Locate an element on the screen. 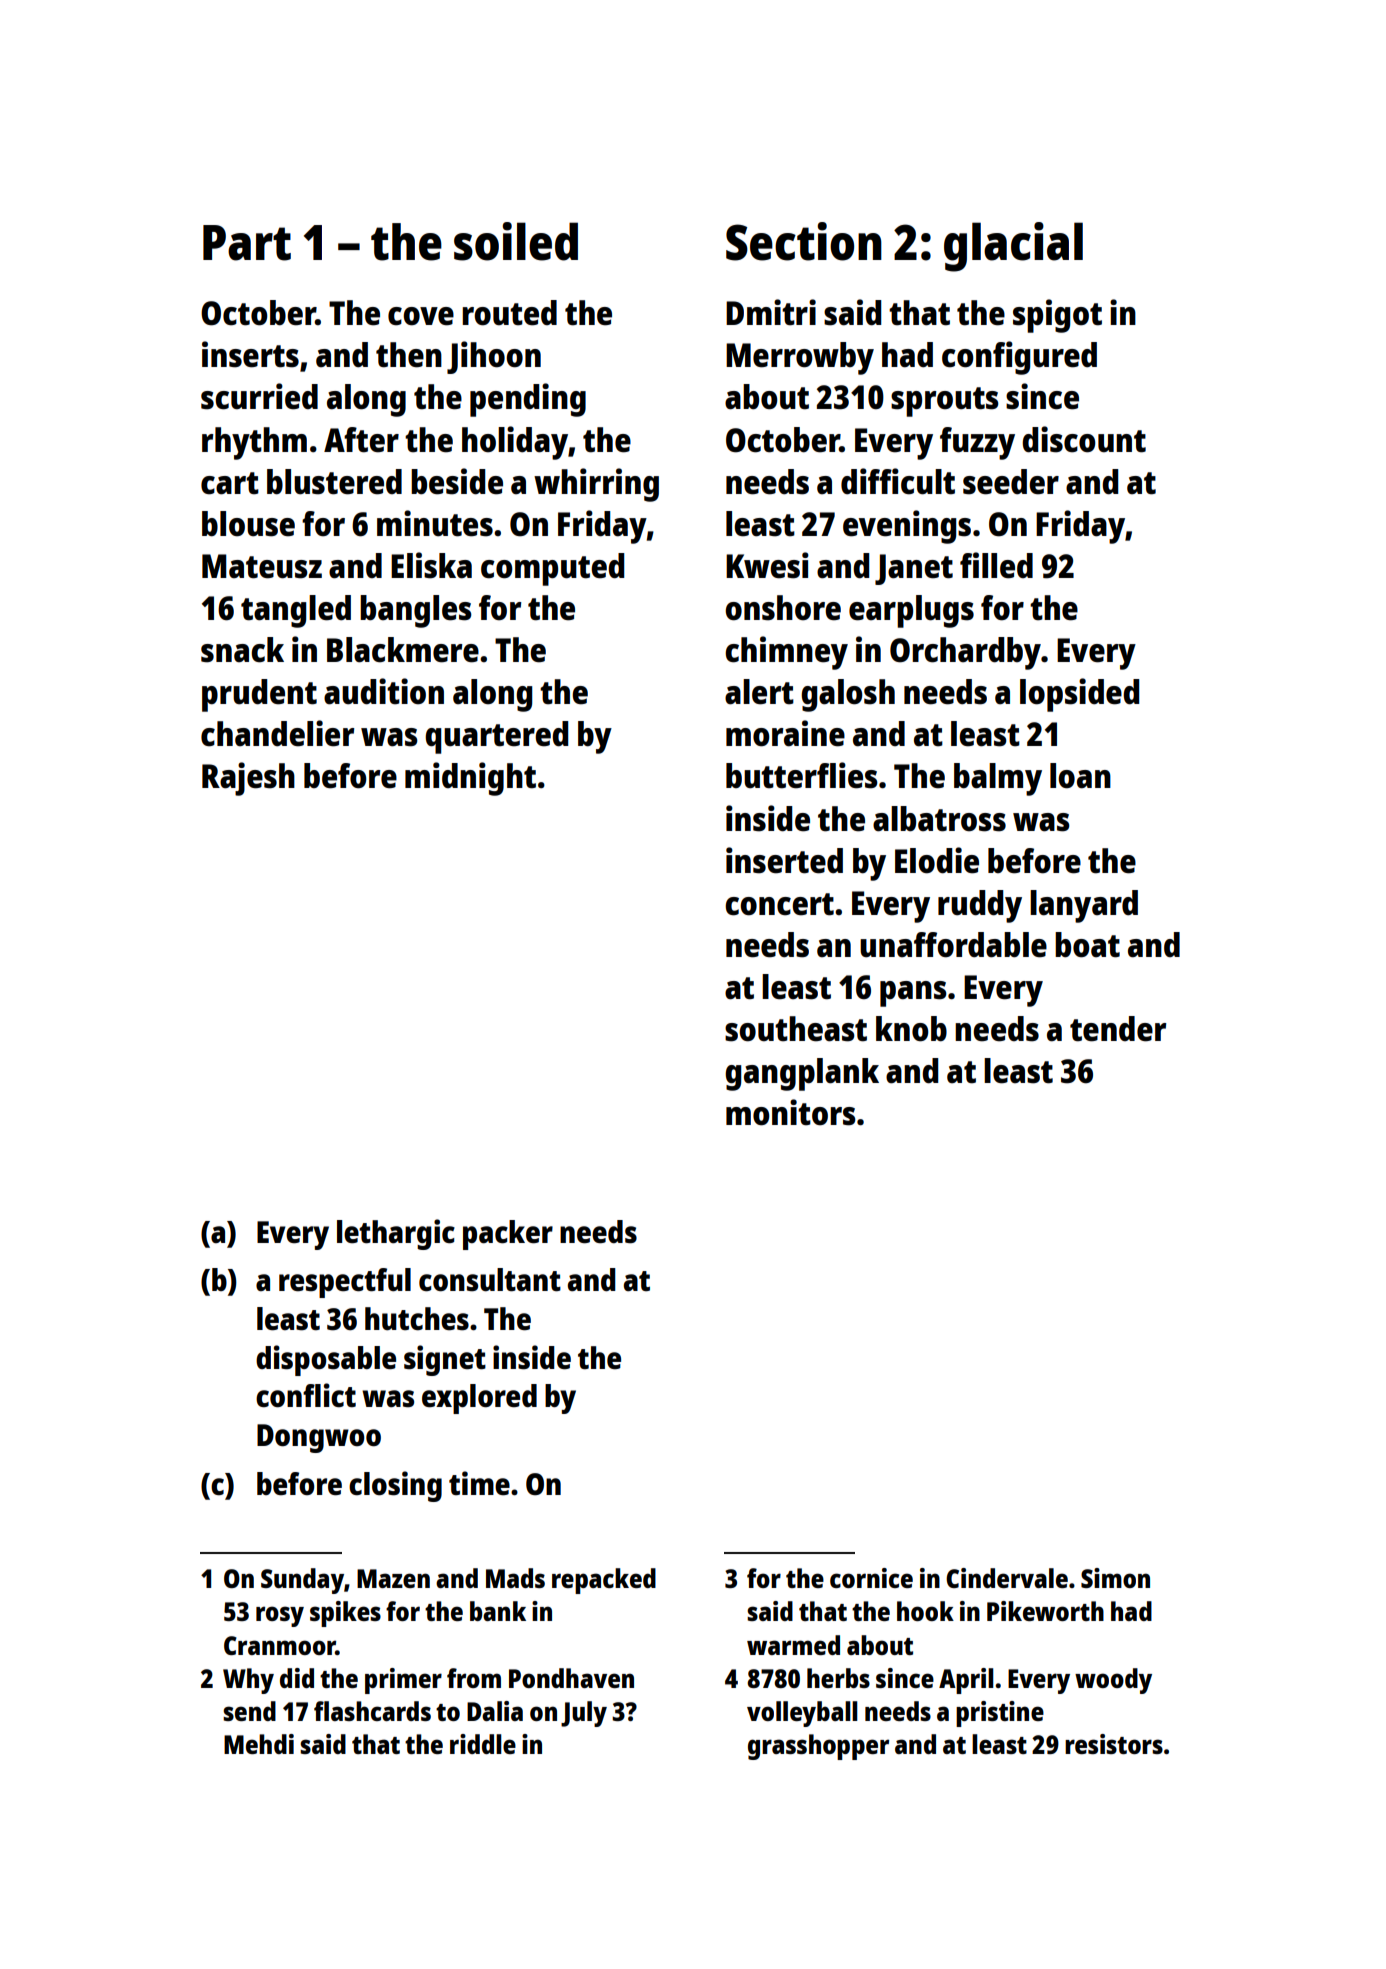 Image resolution: width=1386 pixels, height=1969 pixels. Rajesh is located at coordinates (248, 779).
